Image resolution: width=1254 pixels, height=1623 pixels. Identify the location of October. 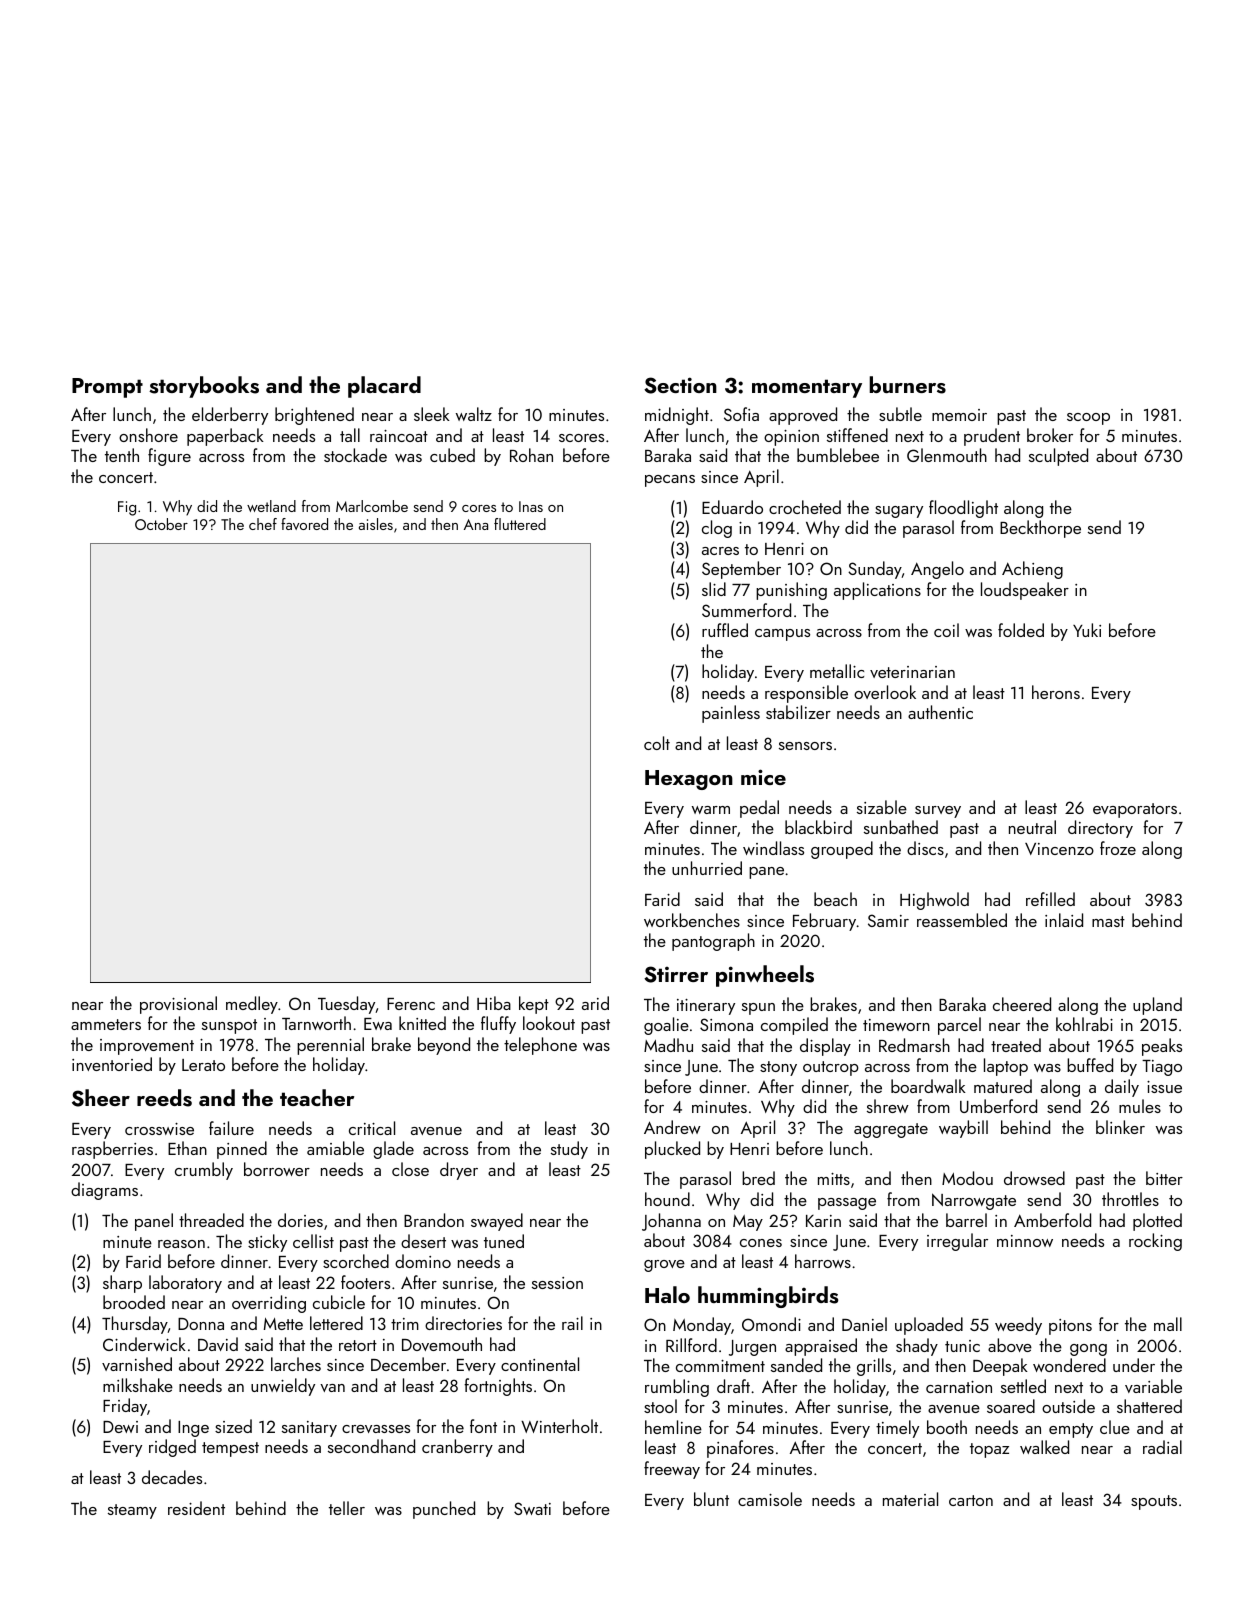
(161, 524).
